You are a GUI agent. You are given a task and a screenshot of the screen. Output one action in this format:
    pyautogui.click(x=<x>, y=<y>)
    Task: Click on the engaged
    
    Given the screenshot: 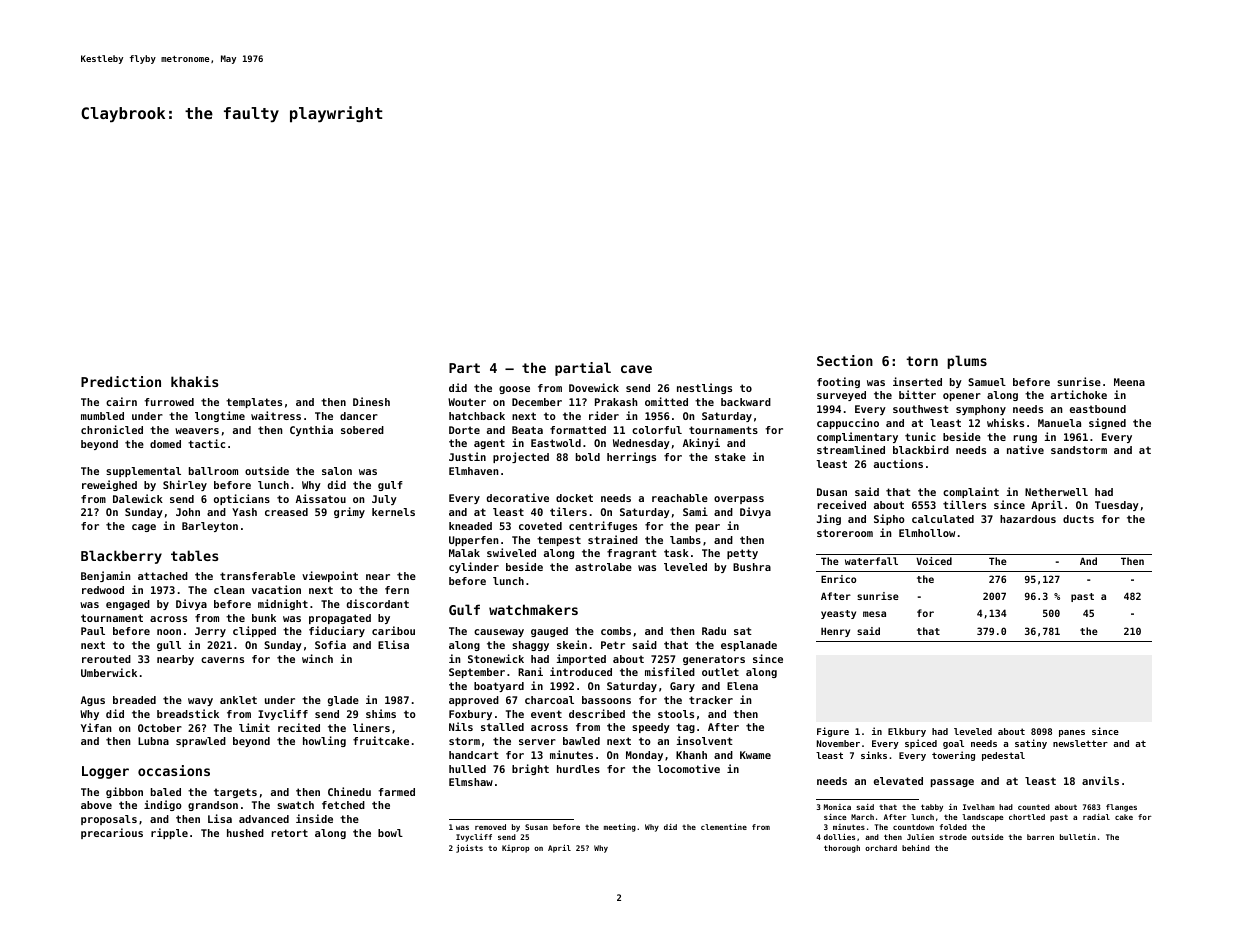 What is the action you would take?
    pyautogui.click(x=128, y=605)
